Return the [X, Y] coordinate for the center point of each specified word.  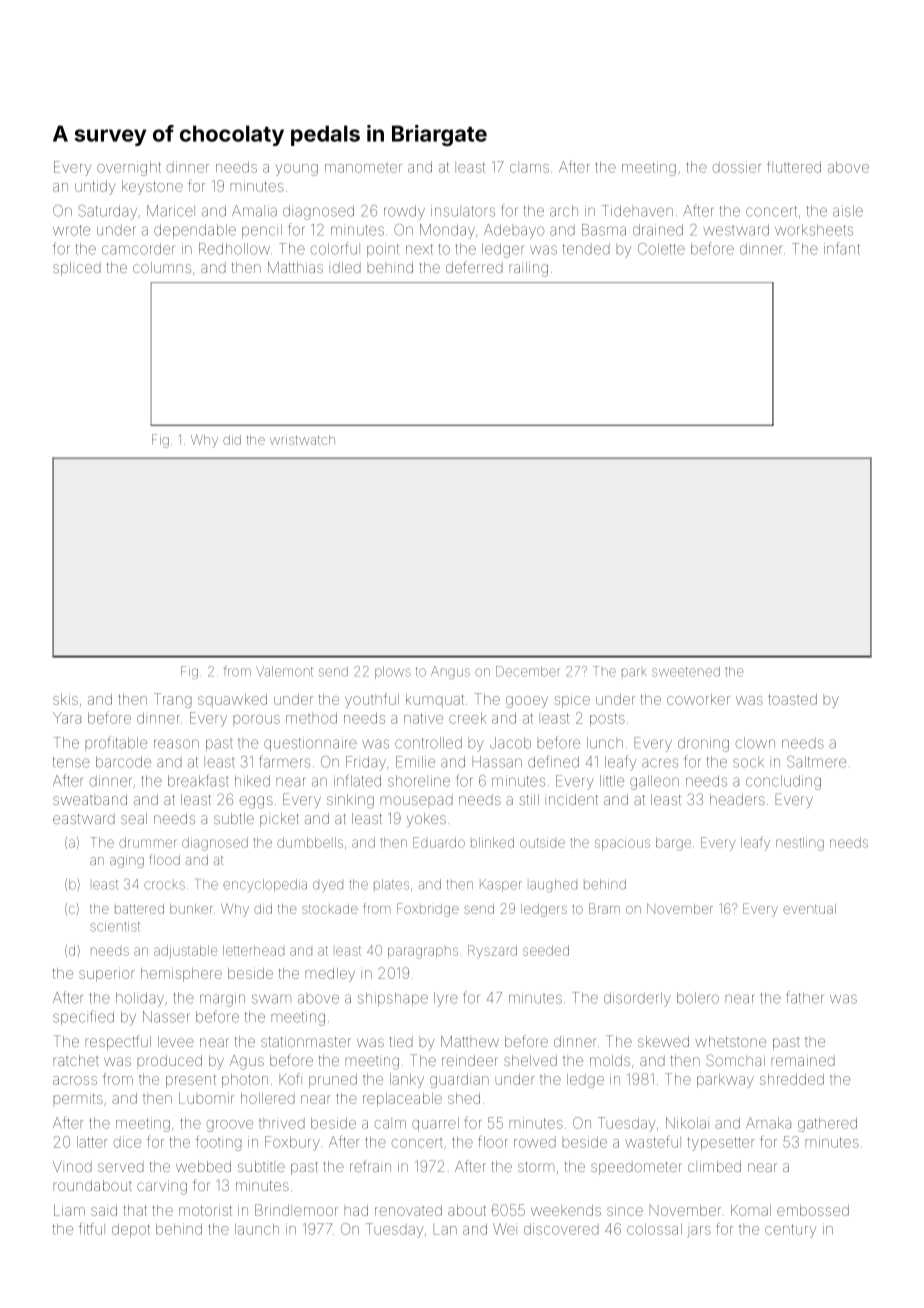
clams [529, 167]
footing [219, 1143]
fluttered [794, 167]
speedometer [636, 1168]
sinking [350, 801]
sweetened [686, 671]
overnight [129, 168]
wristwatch [302, 440]
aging [127, 862]
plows [393, 672]
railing [528, 269]
